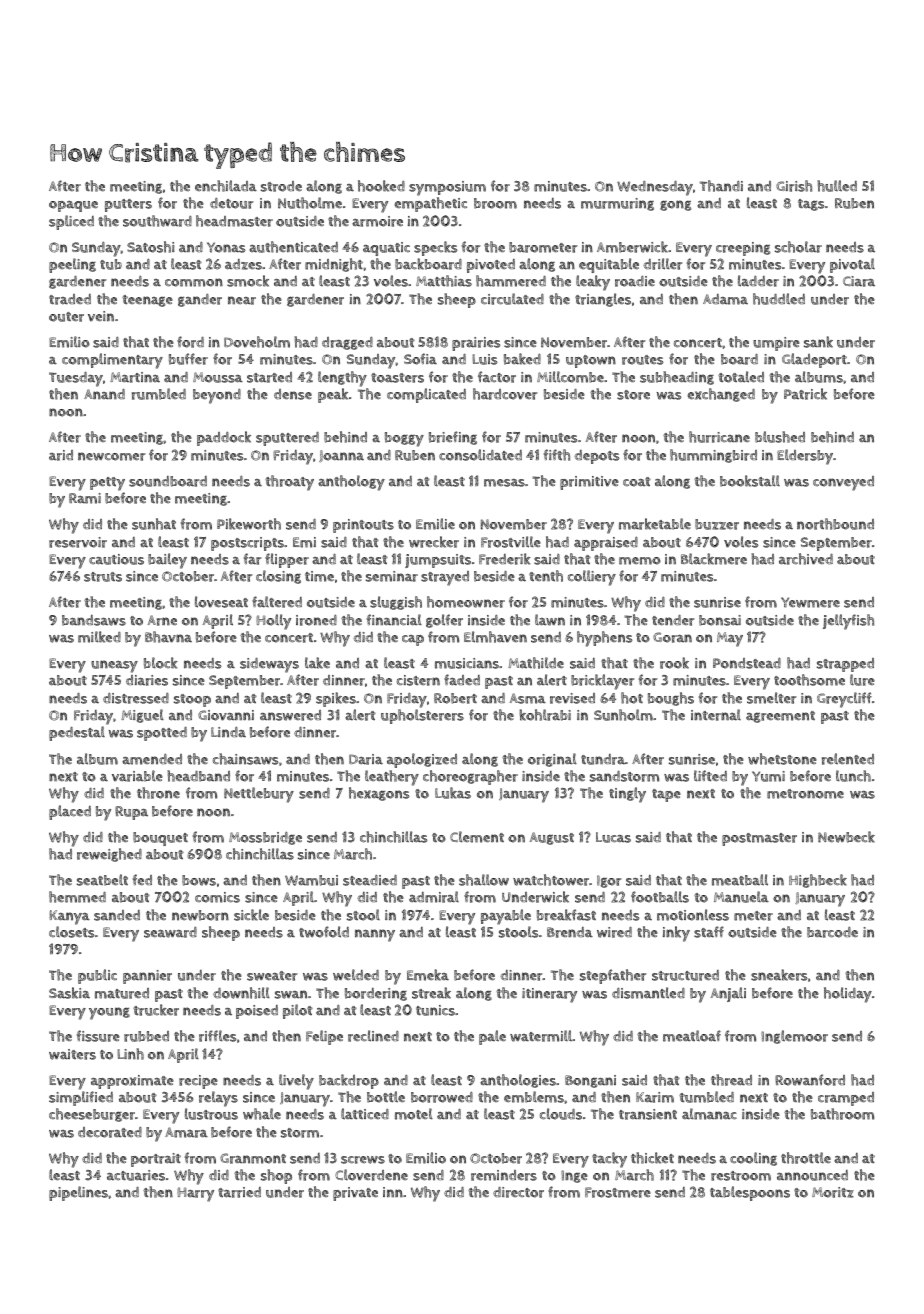 The height and width of the screenshot is (1314, 924). I want to click on memo, so click(640, 561).
